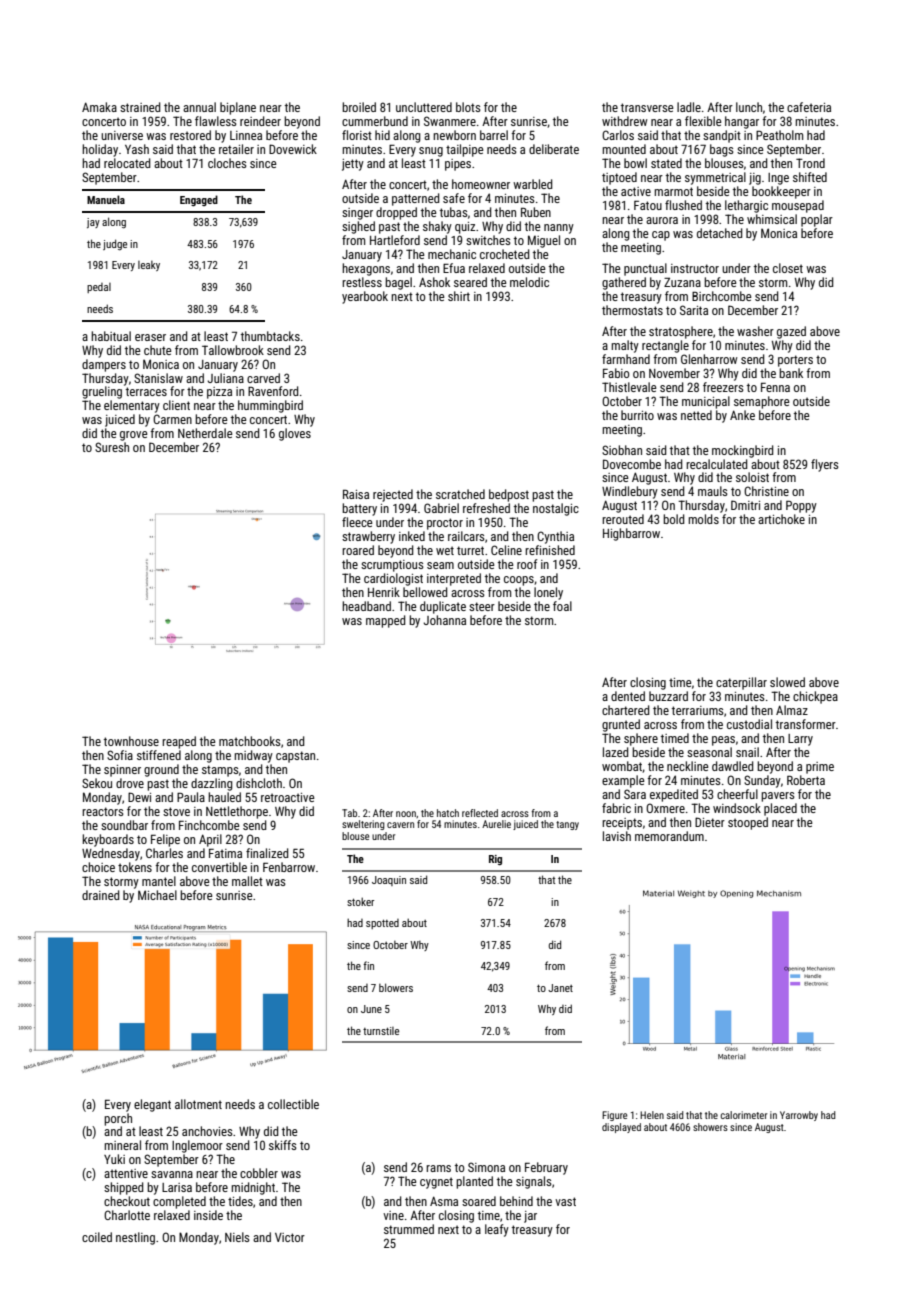  I want to click on strummed, so click(409, 1229).
